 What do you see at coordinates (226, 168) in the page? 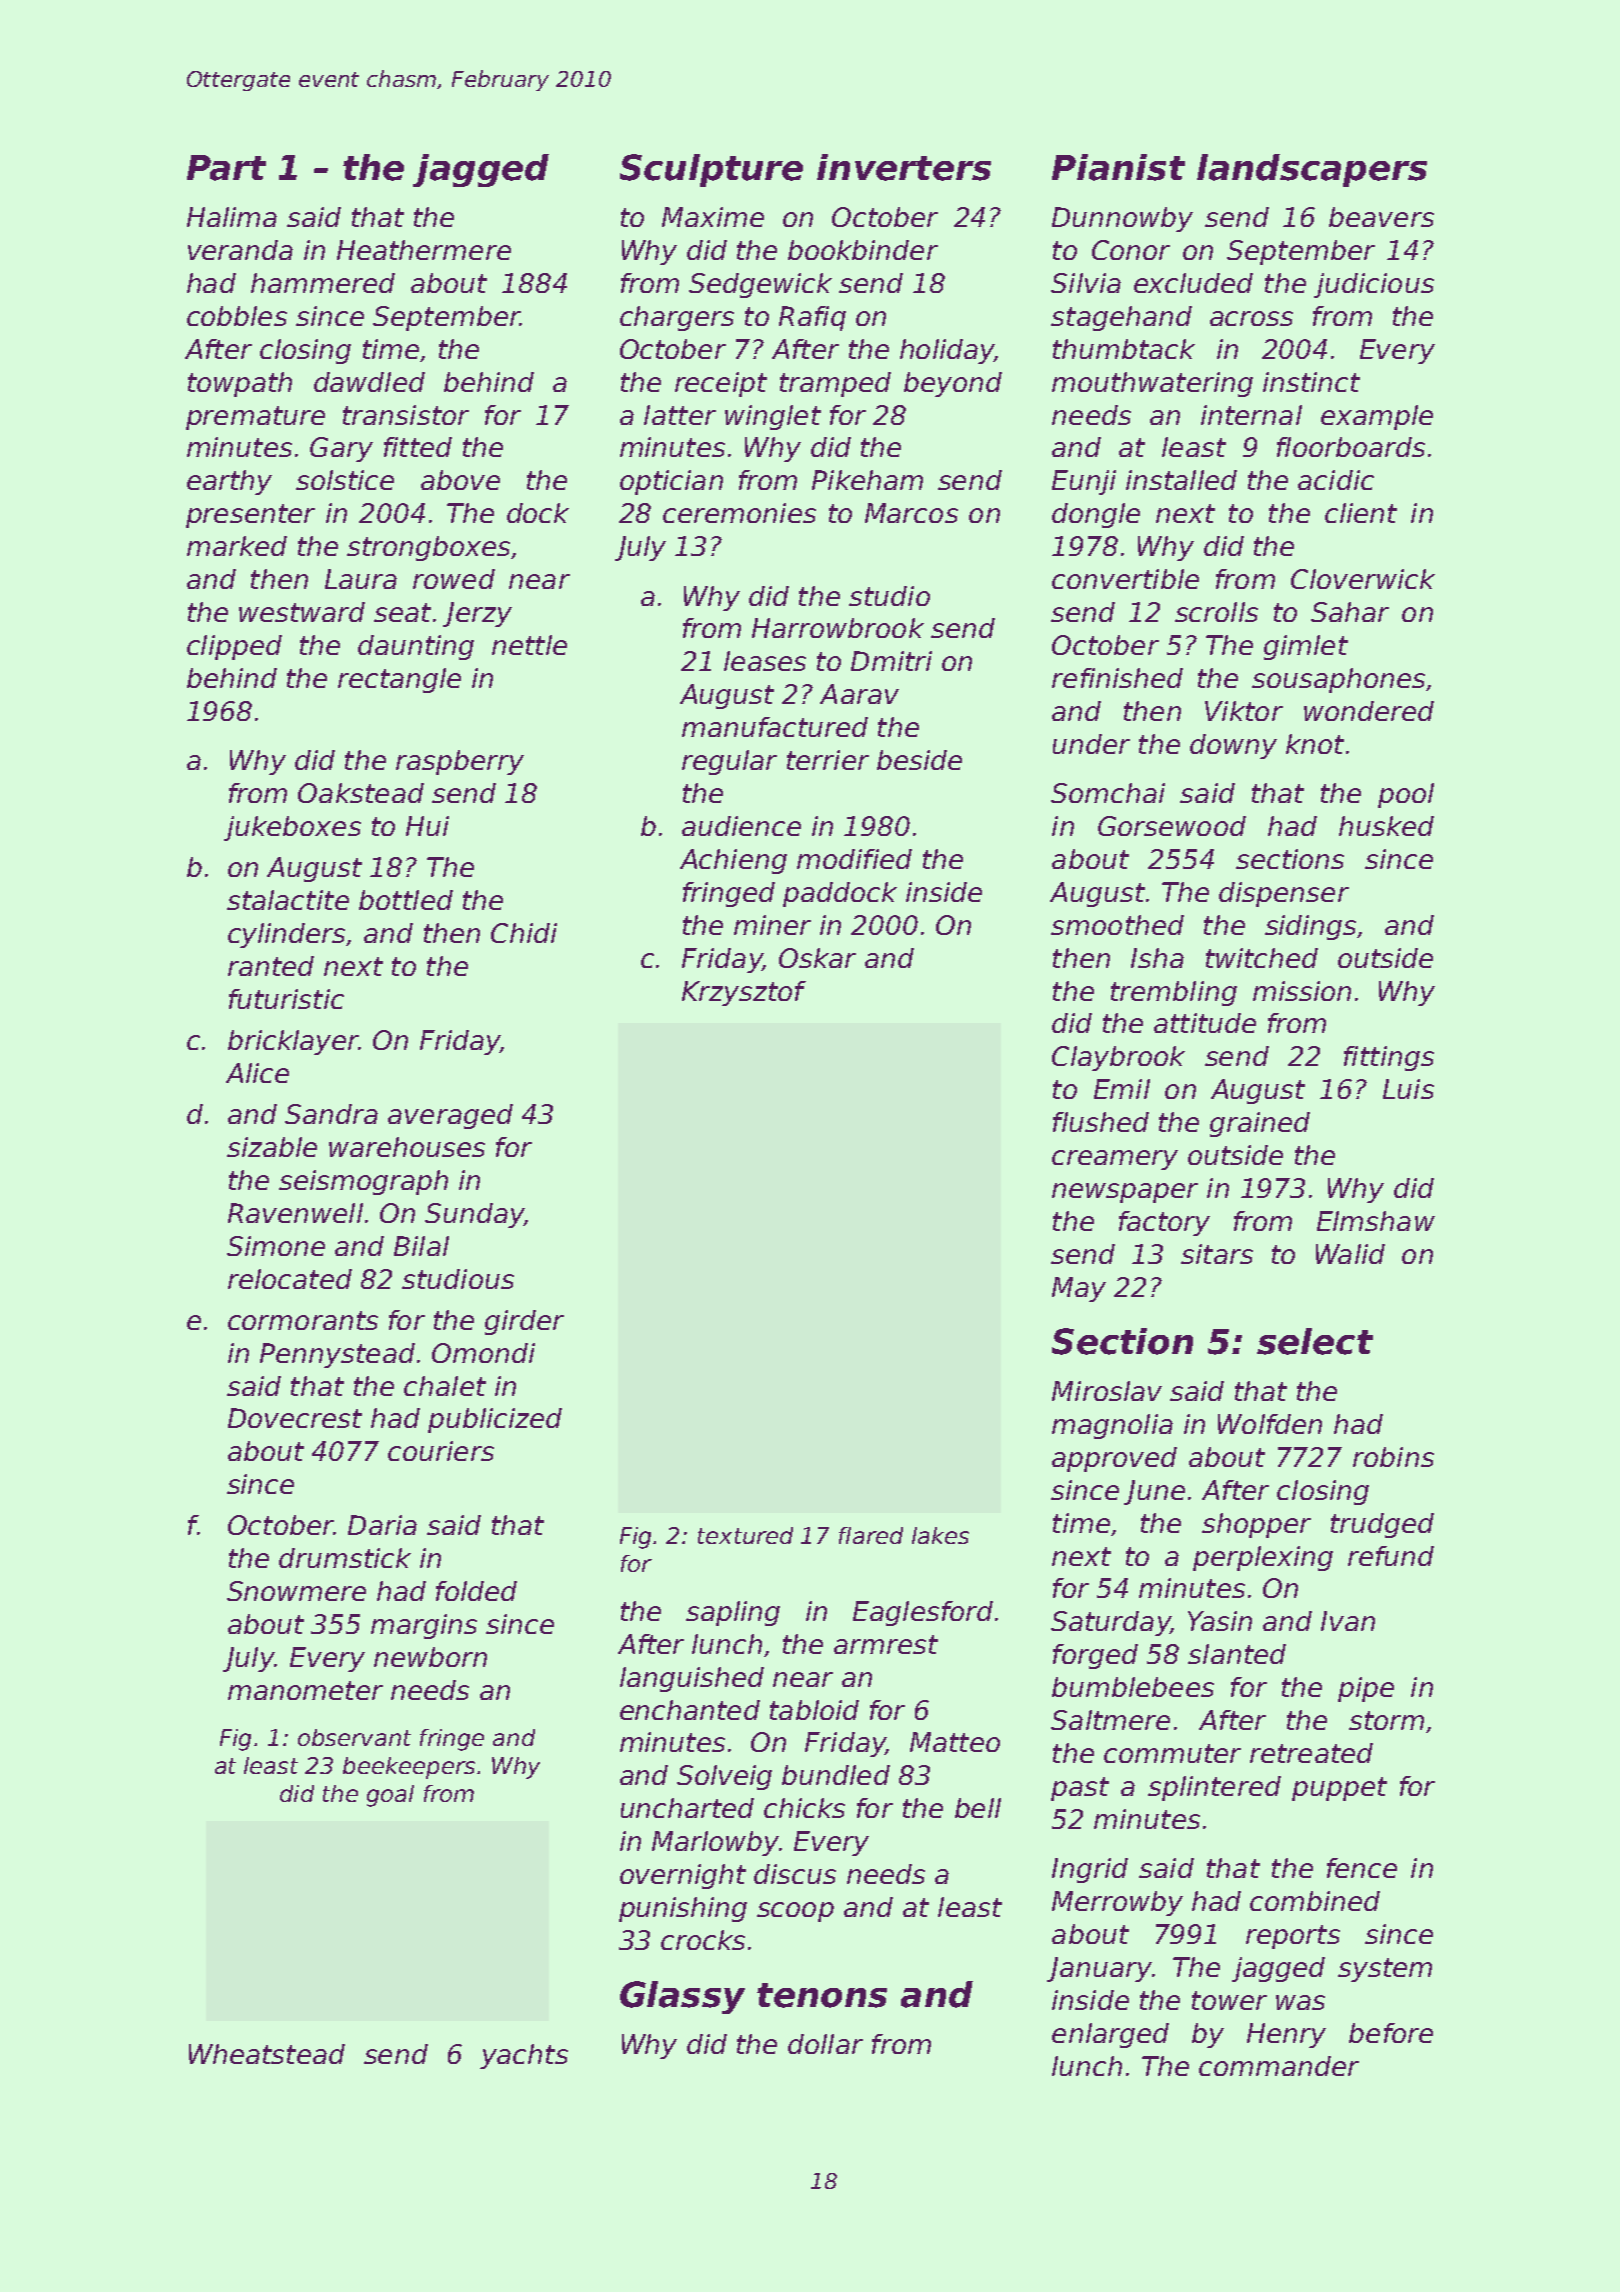
I see `Part` at bounding box center [226, 168].
